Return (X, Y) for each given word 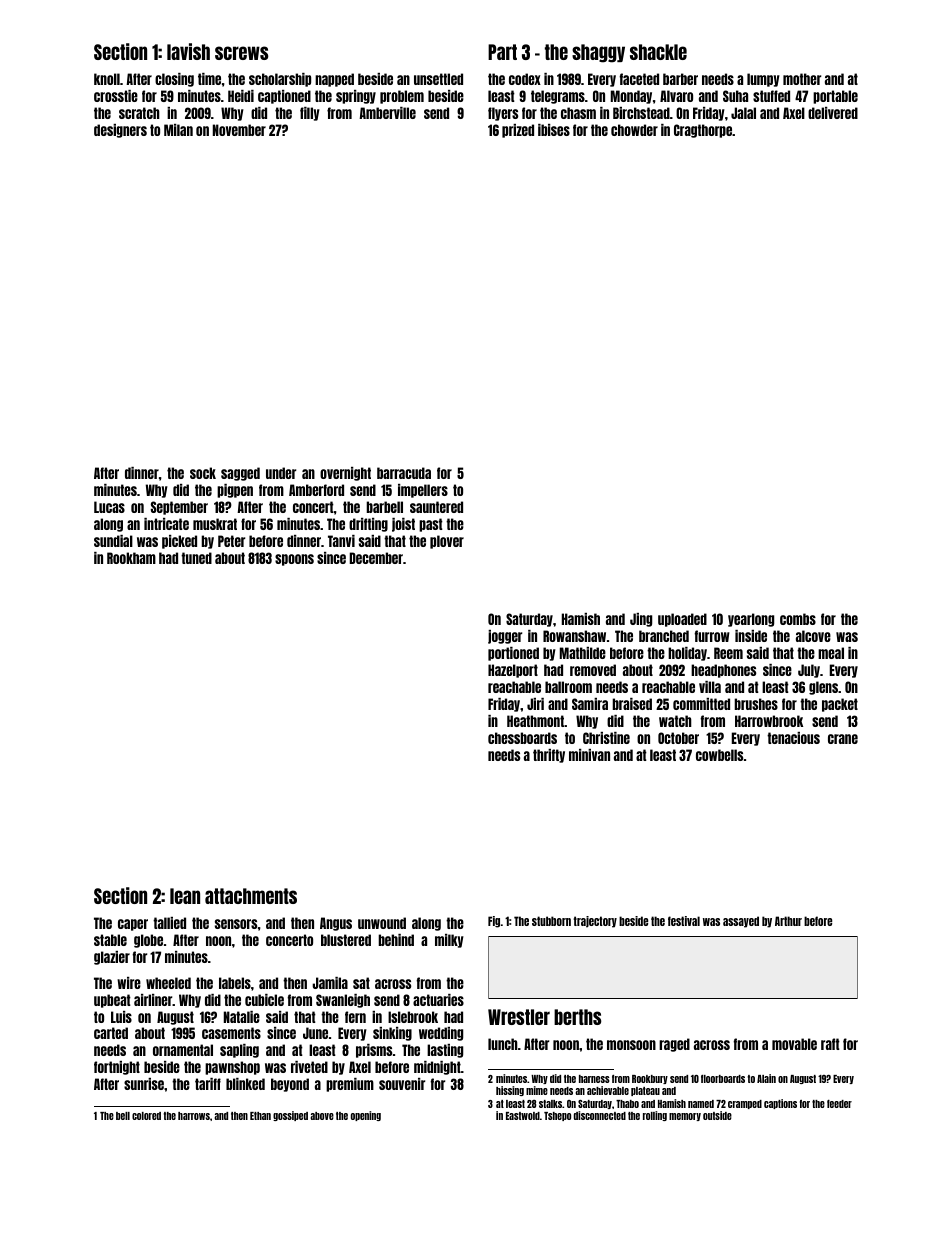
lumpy (763, 80)
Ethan (260, 1116)
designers (120, 131)
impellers (423, 491)
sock (203, 473)
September (179, 508)
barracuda (404, 473)
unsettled (438, 79)
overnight (345, 474)
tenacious (793, 738)
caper (133, 925)
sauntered (436, 507)
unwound (382, 923)
